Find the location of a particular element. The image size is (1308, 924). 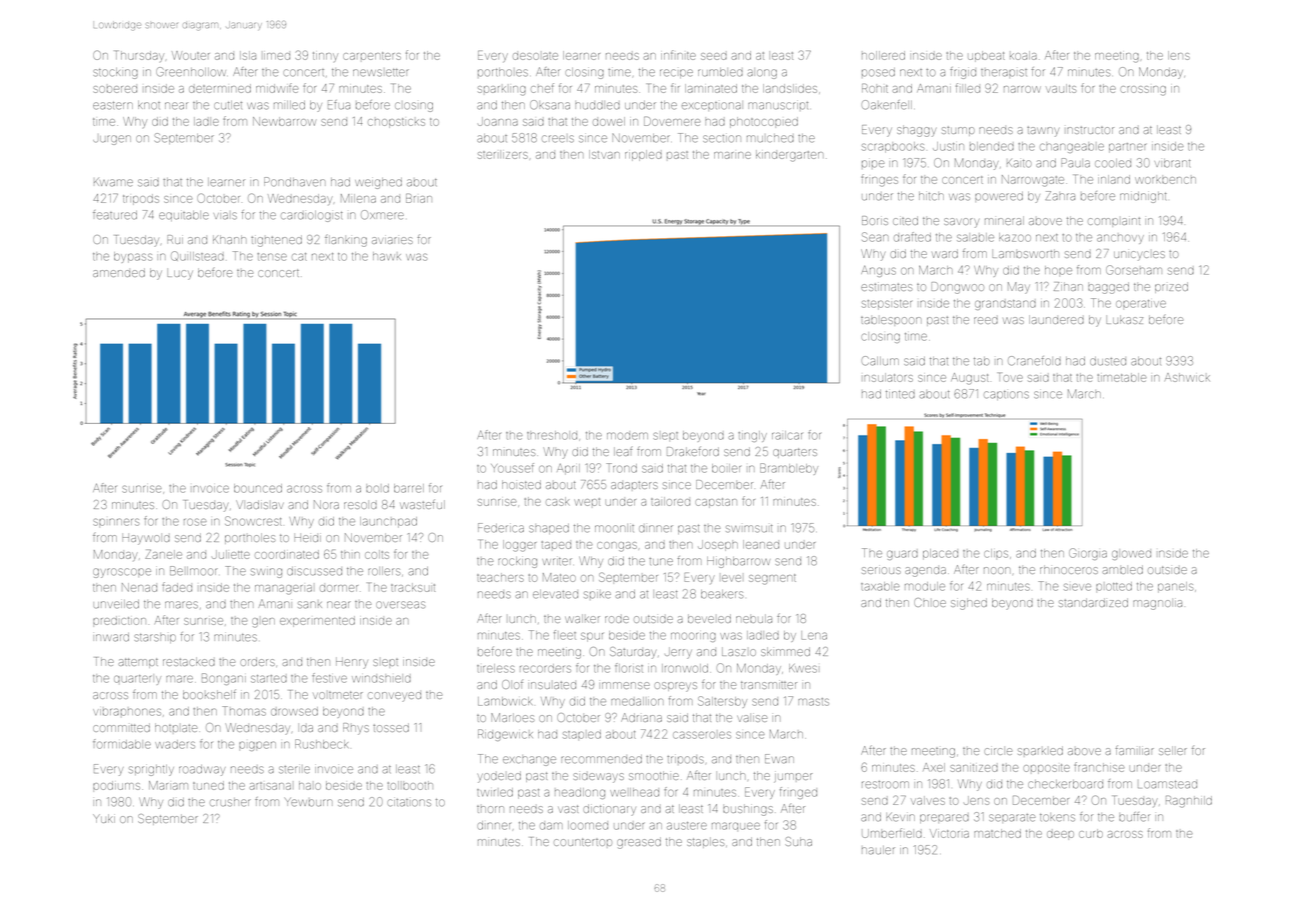

sanitized is located at coordinates (974, 768).
